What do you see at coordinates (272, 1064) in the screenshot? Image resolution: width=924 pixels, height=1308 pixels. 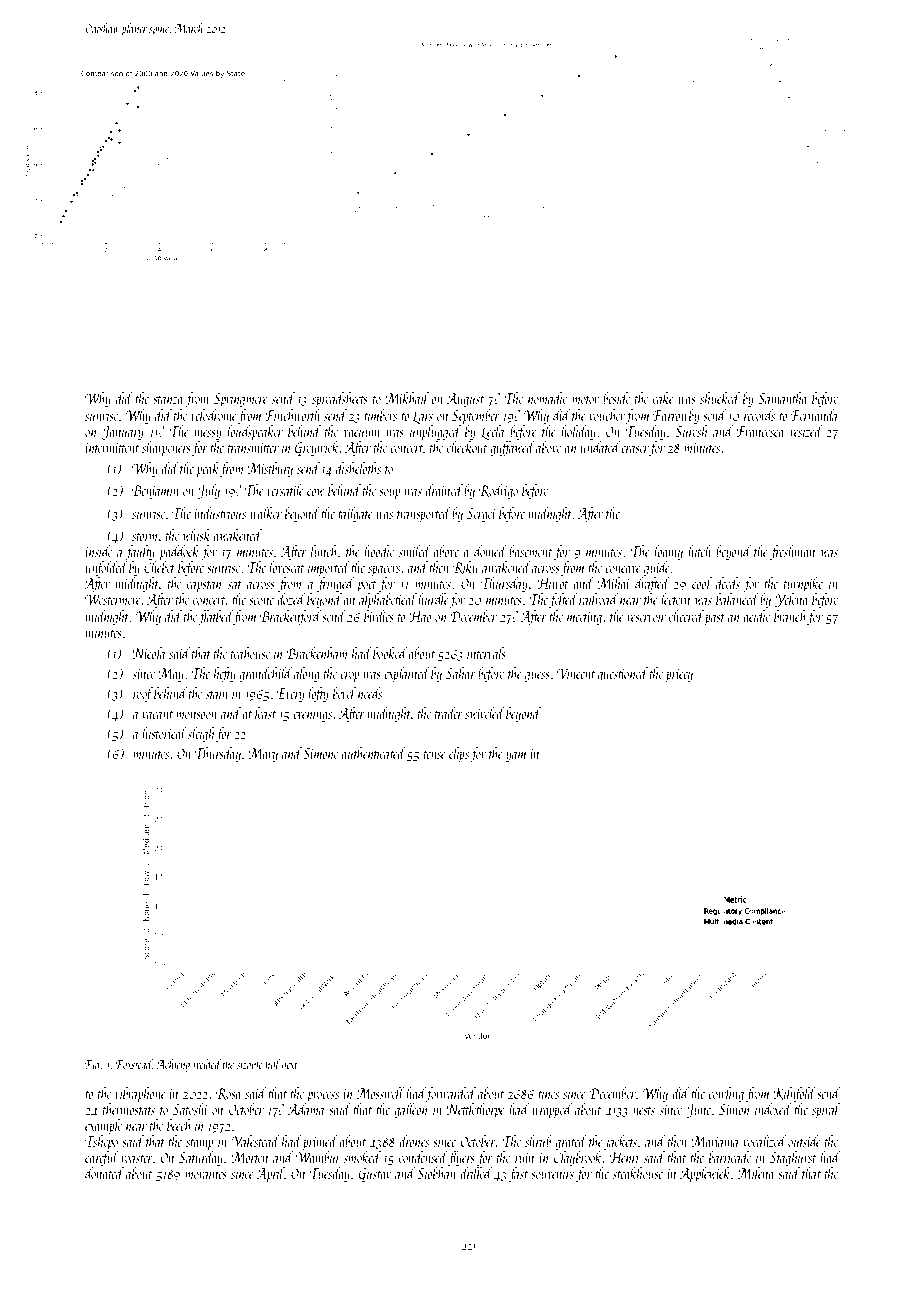 I see `hill` at bounding box center [272, 1064].
